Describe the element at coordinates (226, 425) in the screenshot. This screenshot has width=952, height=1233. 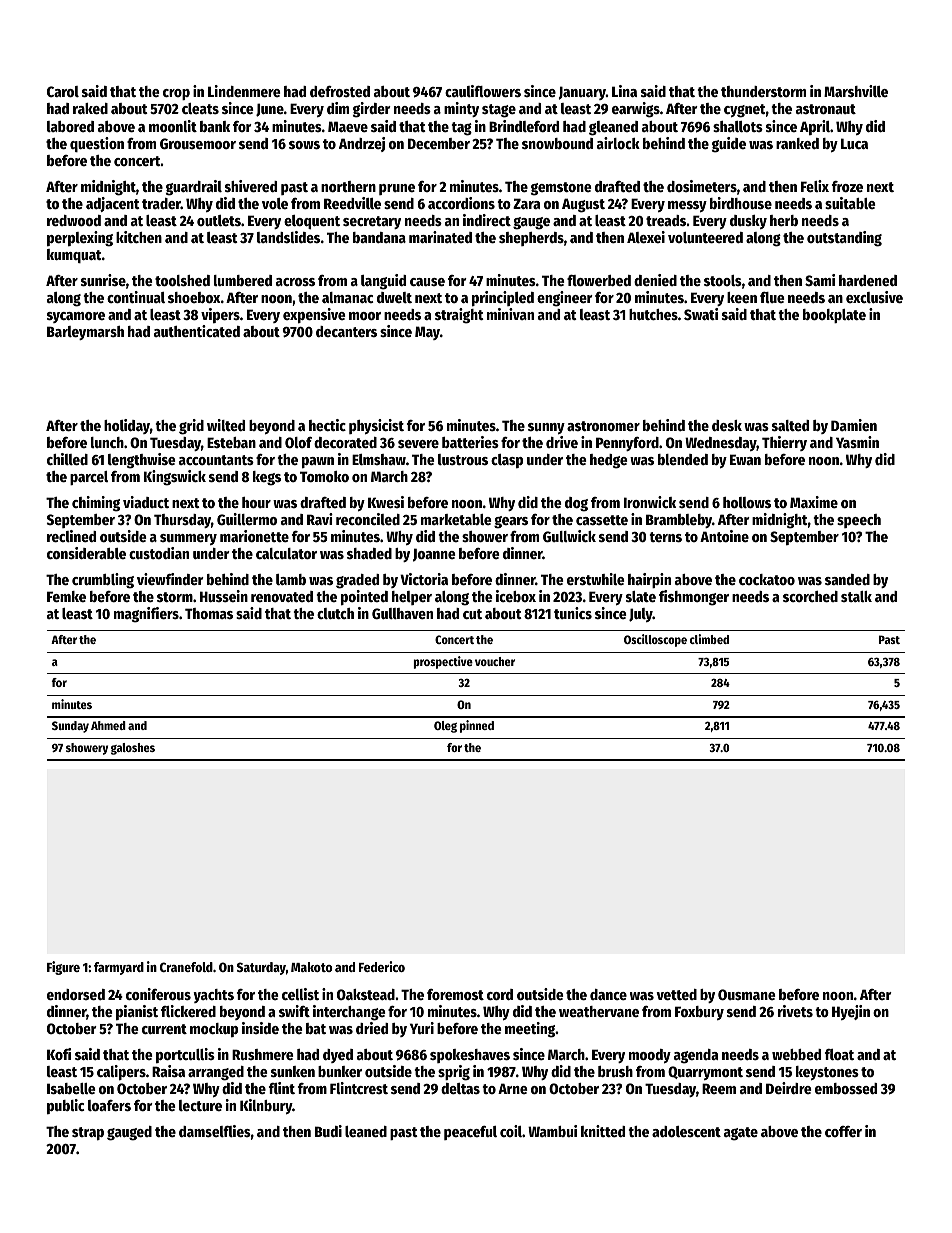
I see `wilted` at that location.
